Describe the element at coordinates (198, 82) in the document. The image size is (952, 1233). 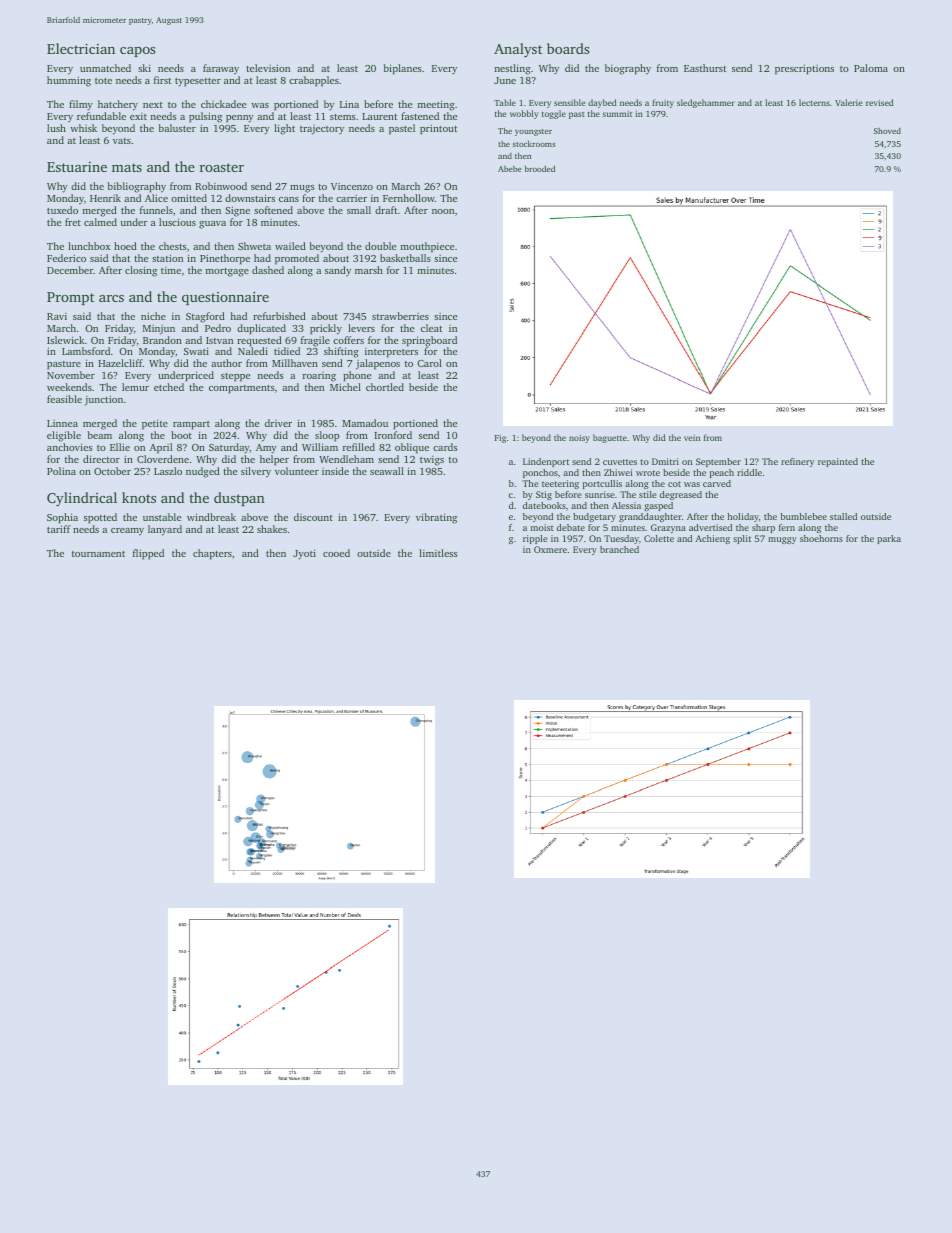
I see `typesetter` at that location.
